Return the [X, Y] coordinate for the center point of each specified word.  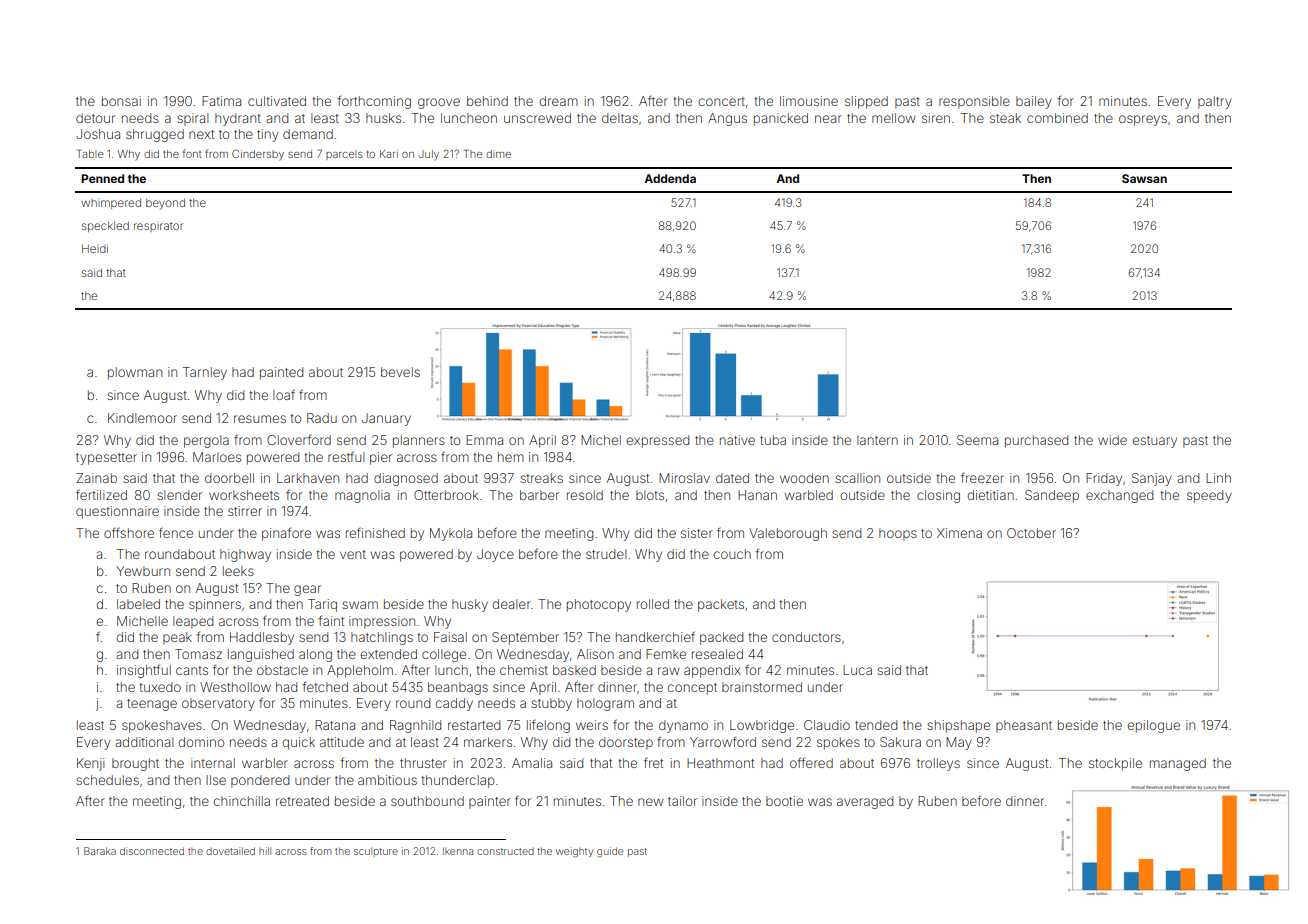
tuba [773, 440]
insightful [144, 671]
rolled [653, 604]
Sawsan [1144, 178]
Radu [322, 418]
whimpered [111, 203]
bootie [784, 801]
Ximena [959, 533]
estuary [1154, 442]
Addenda [670, 178]
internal [213, 763]
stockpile [1115, 764]
